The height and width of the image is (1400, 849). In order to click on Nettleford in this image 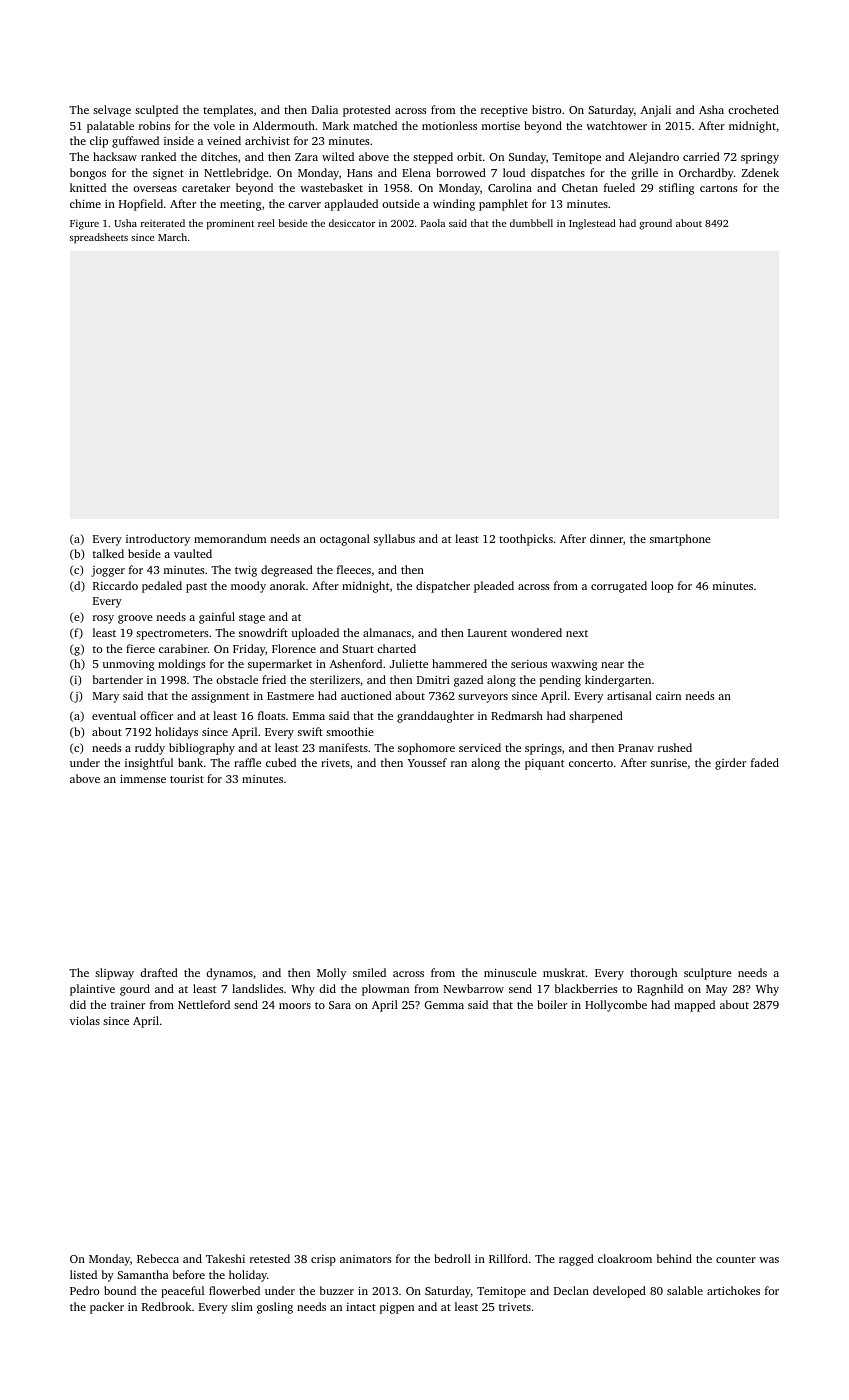, I will do `click(204, 1004)`.
